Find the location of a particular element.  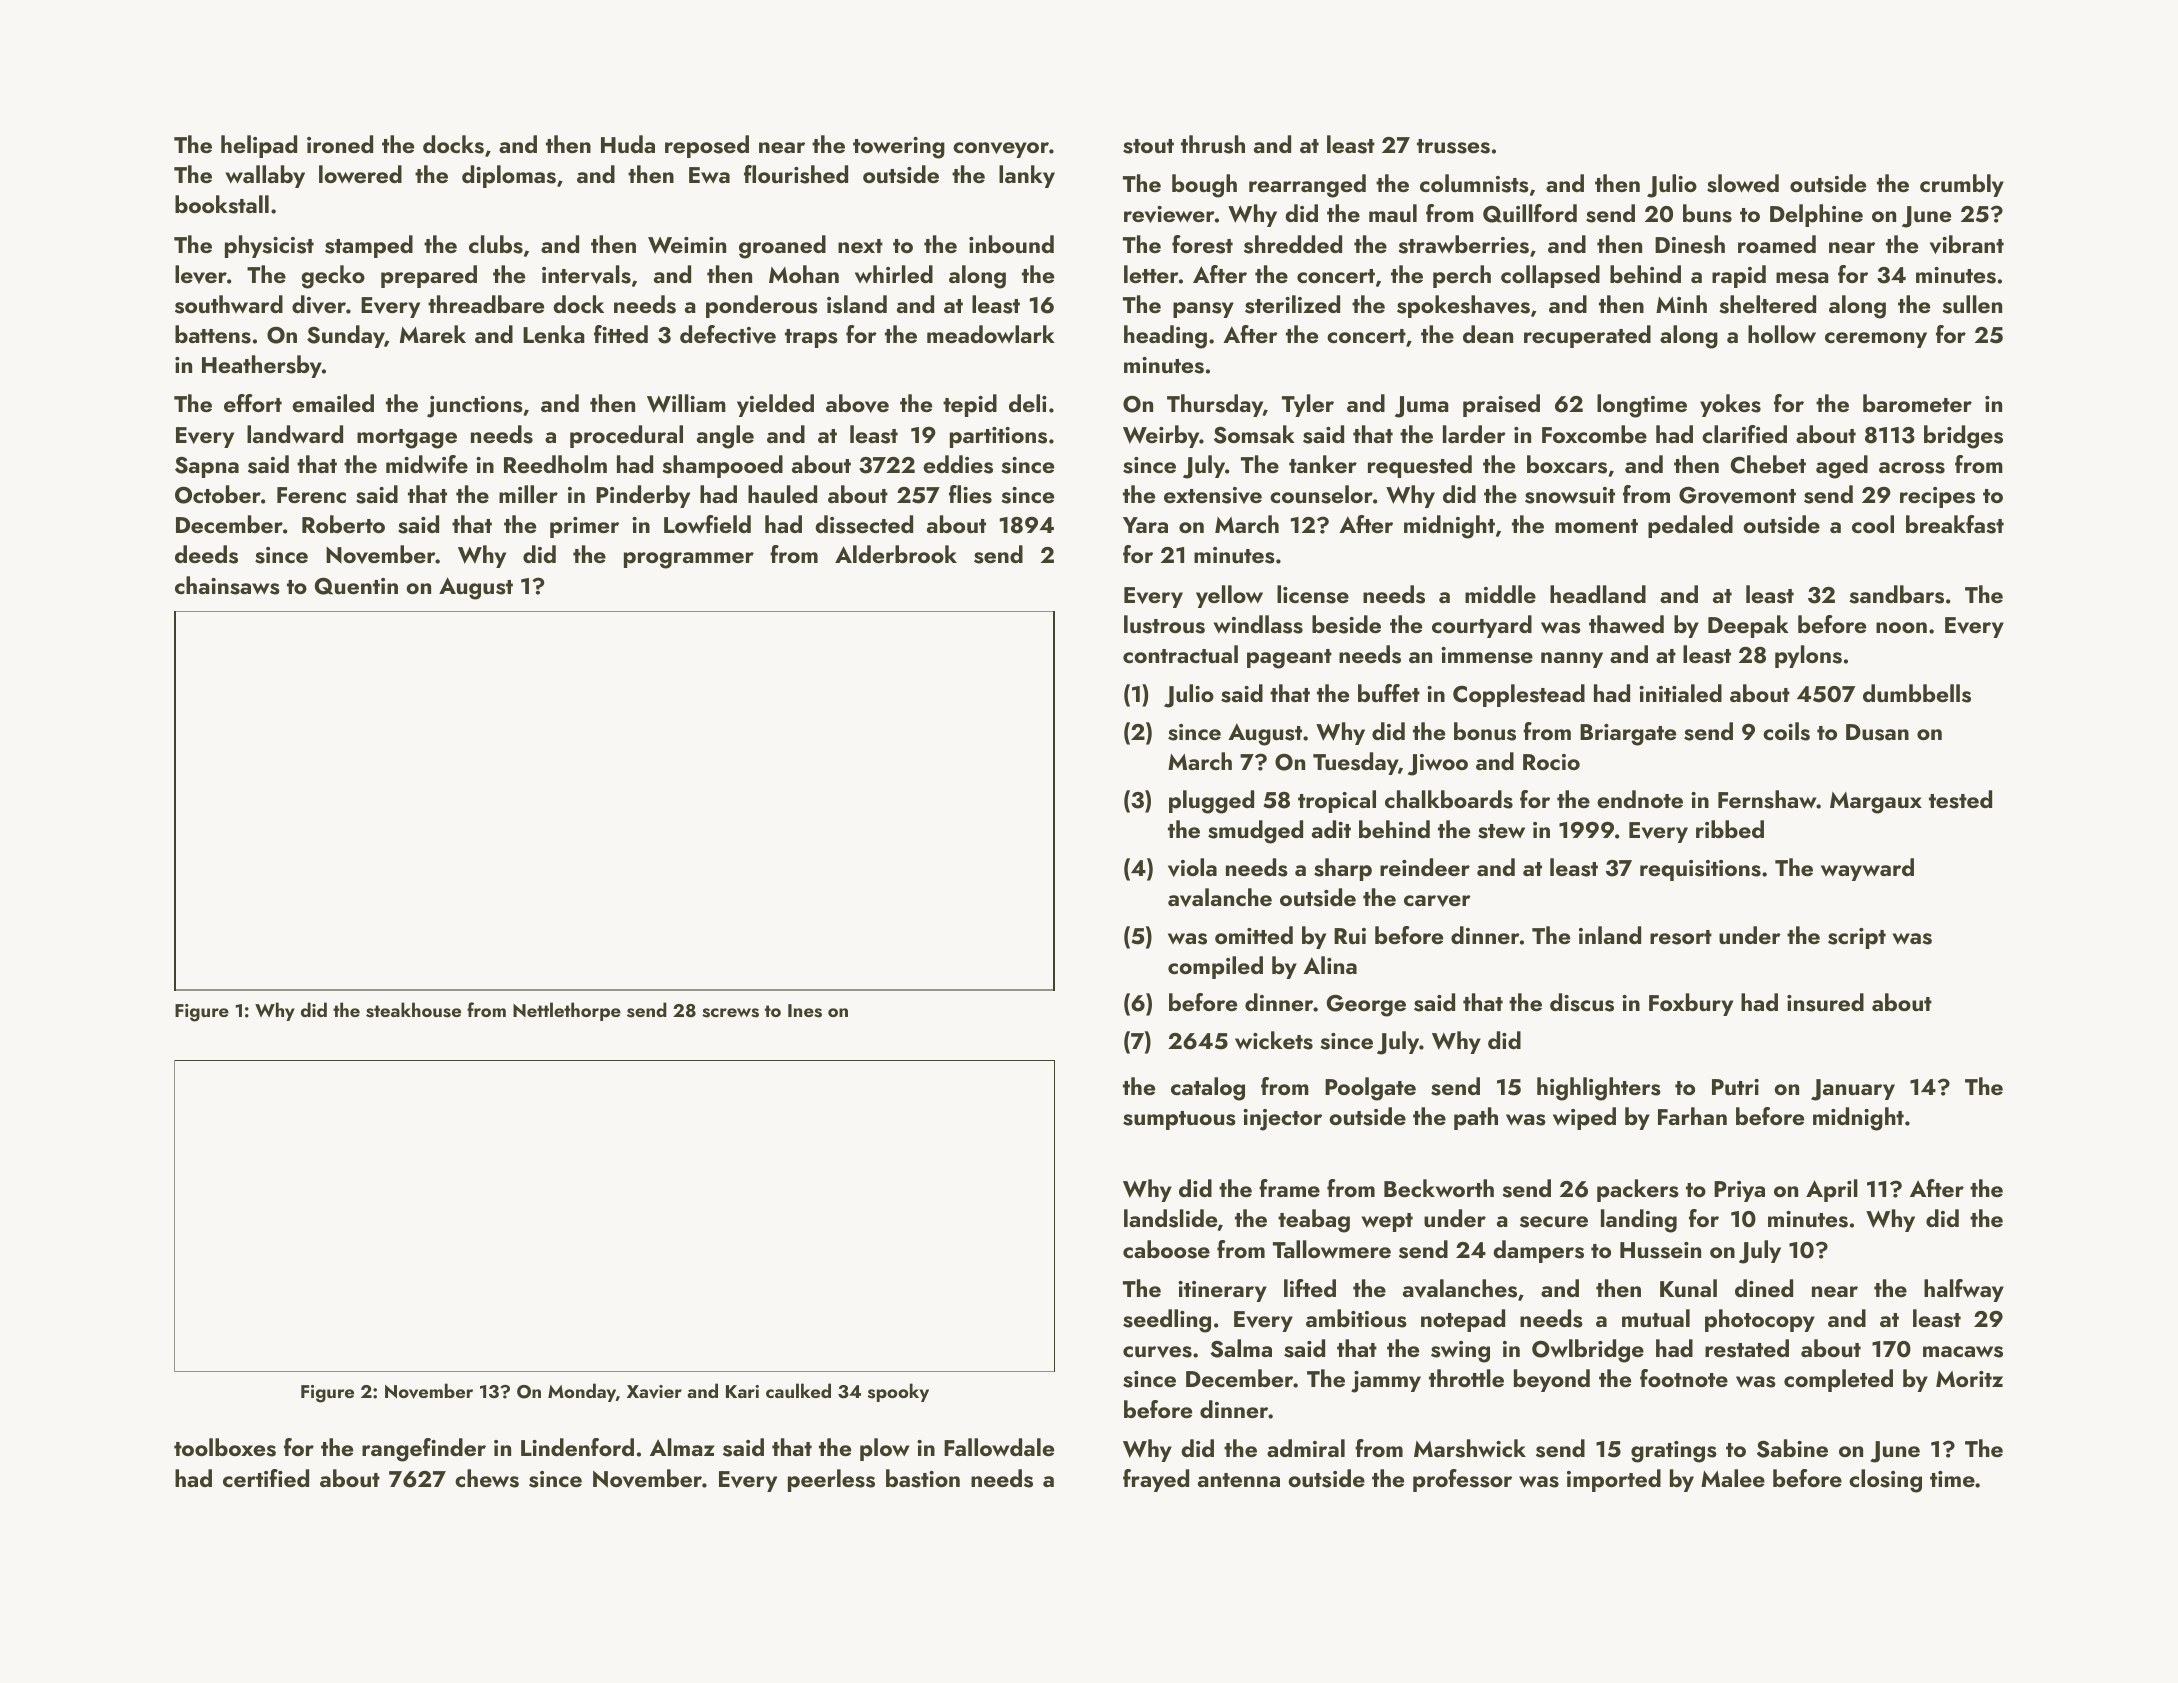

tested is located at coordinates (1960, 799).
